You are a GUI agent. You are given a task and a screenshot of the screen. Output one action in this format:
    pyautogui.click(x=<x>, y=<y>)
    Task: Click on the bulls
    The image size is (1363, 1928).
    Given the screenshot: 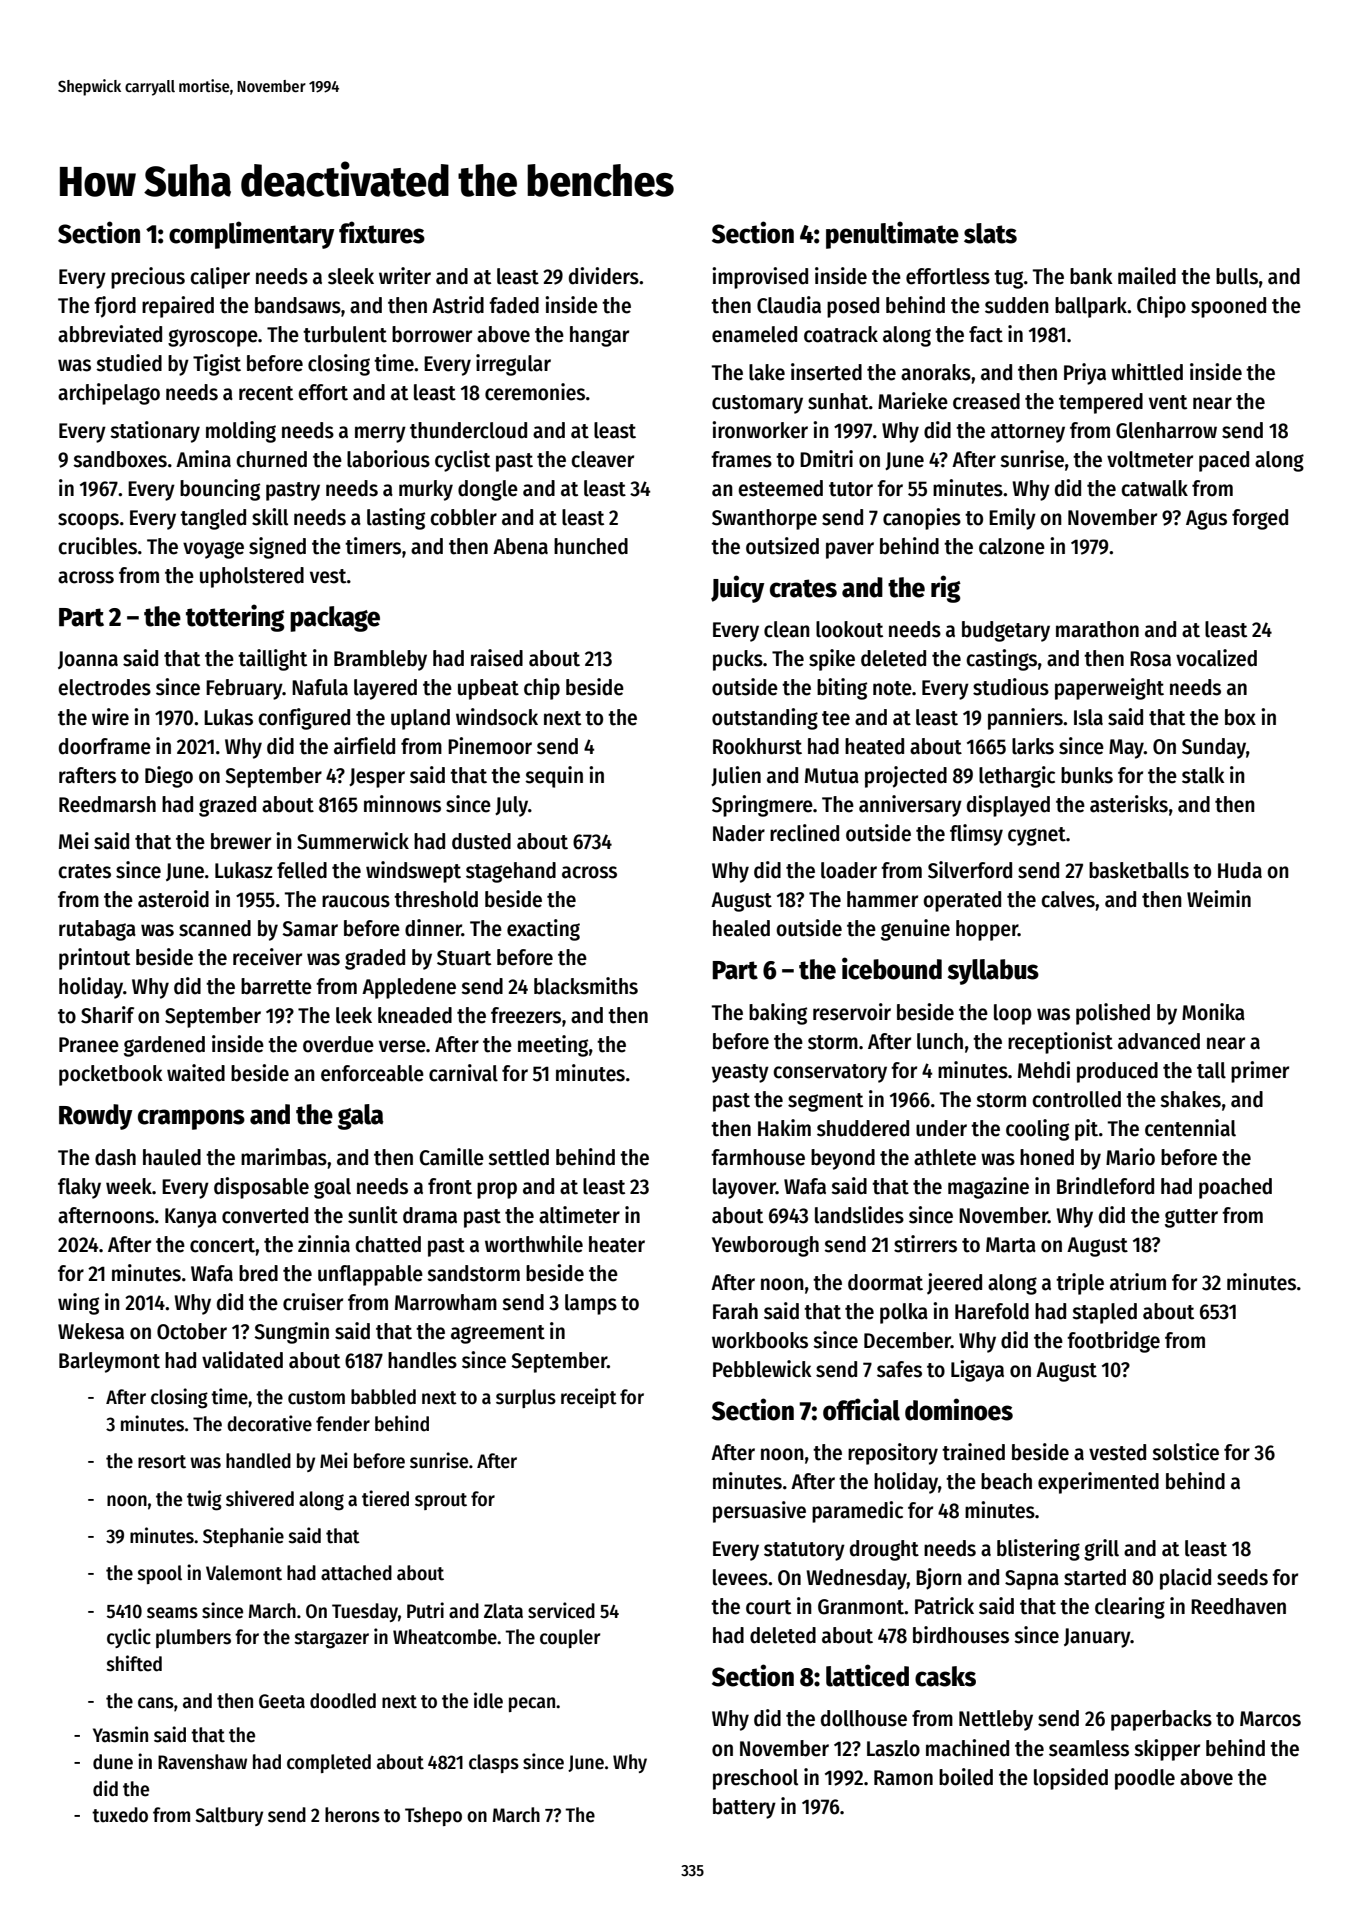 What is the action you would take?
    pyautogui.click(x=1237, y=276)
